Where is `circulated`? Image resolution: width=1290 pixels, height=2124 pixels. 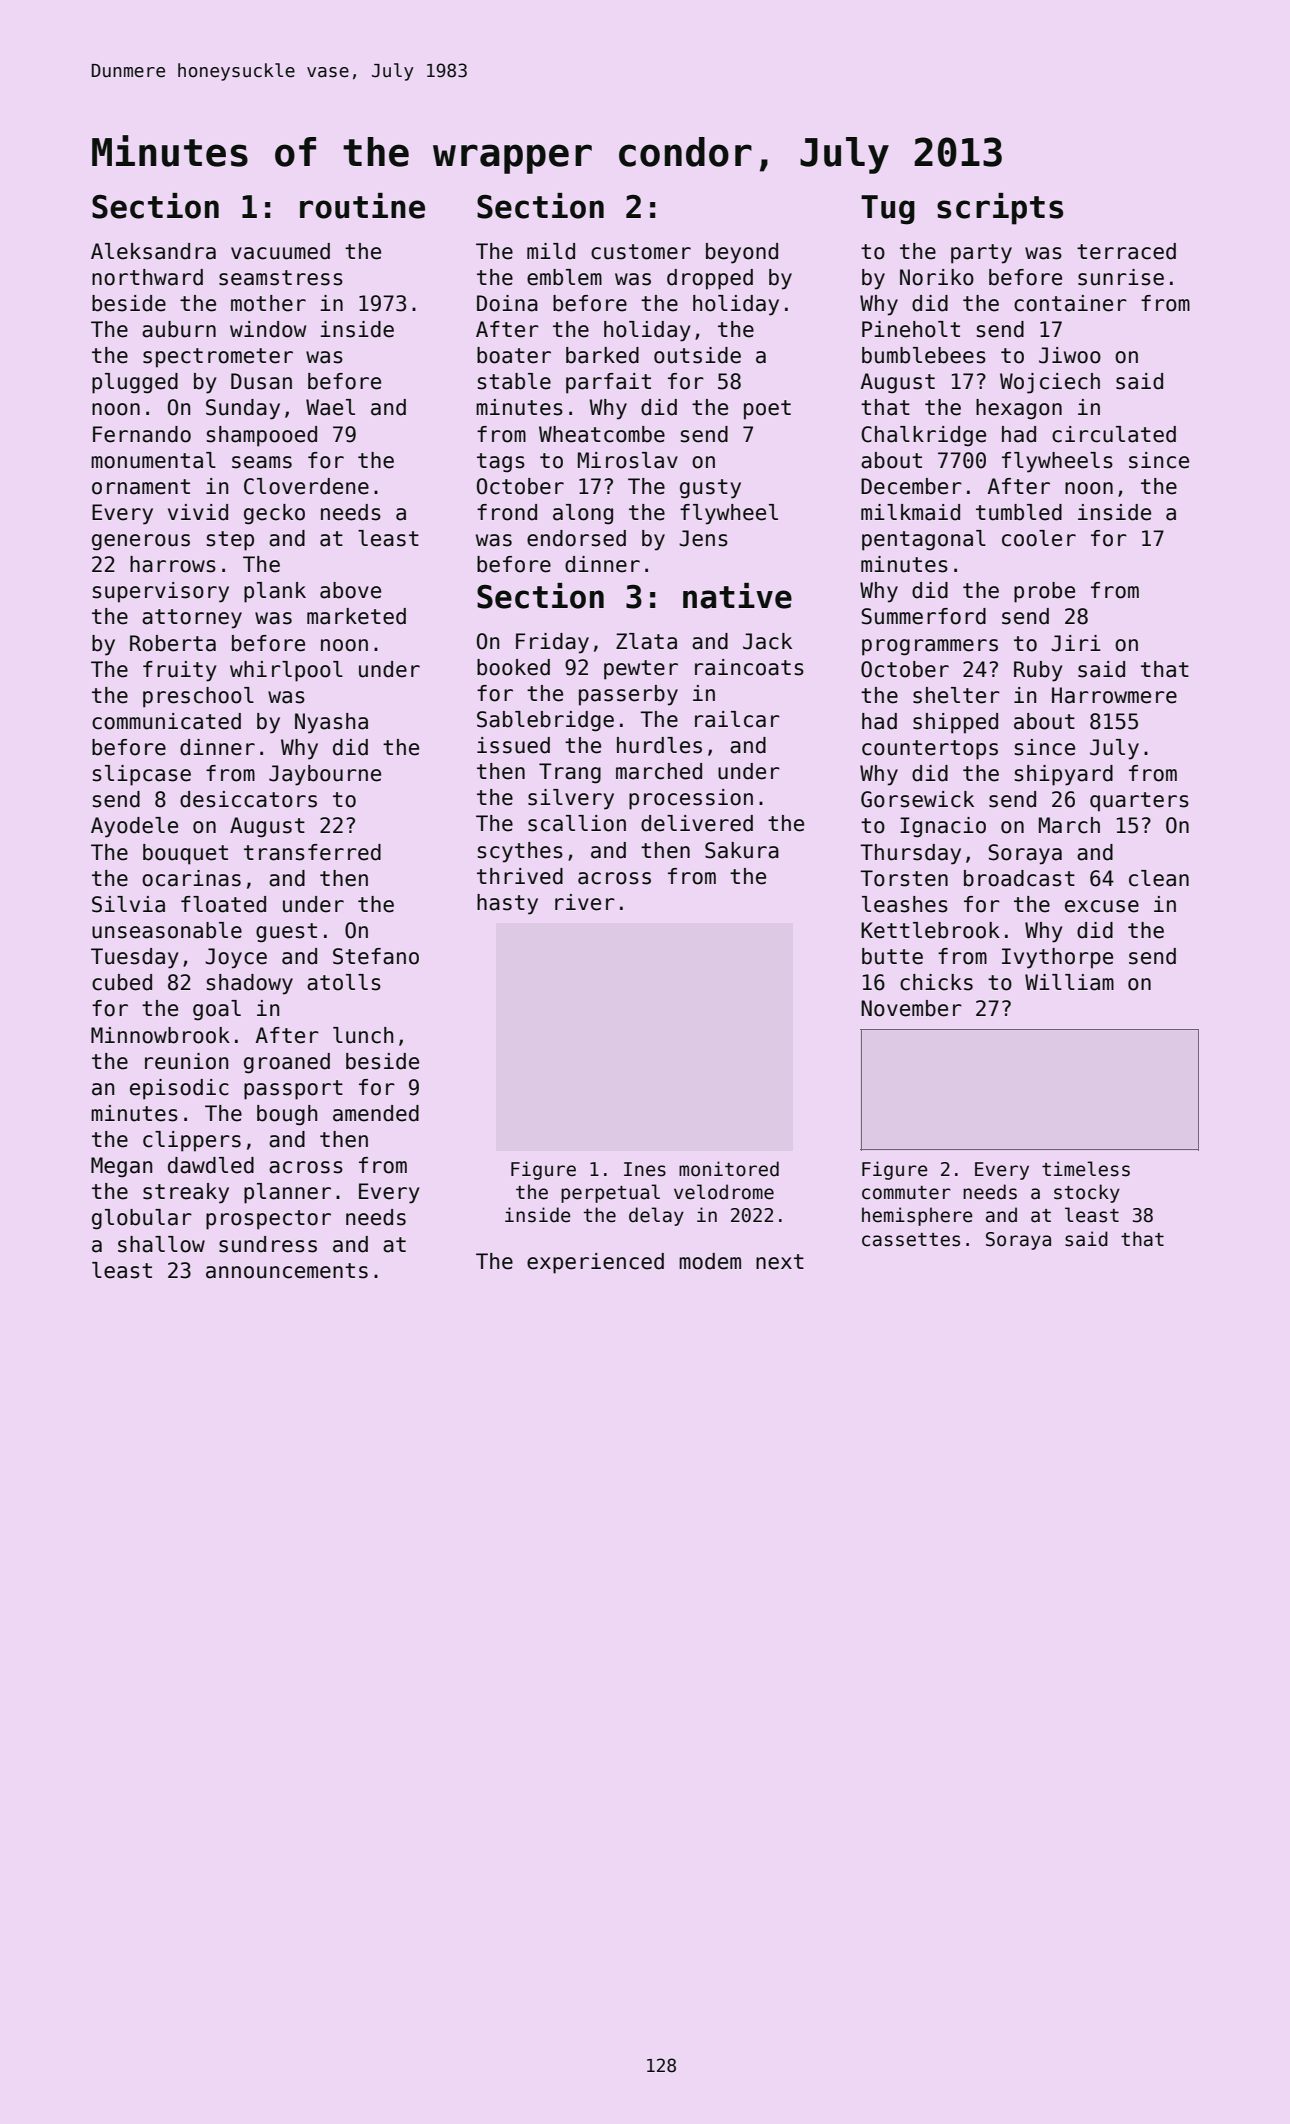 circulated is located at coordinates (1114, 434).
